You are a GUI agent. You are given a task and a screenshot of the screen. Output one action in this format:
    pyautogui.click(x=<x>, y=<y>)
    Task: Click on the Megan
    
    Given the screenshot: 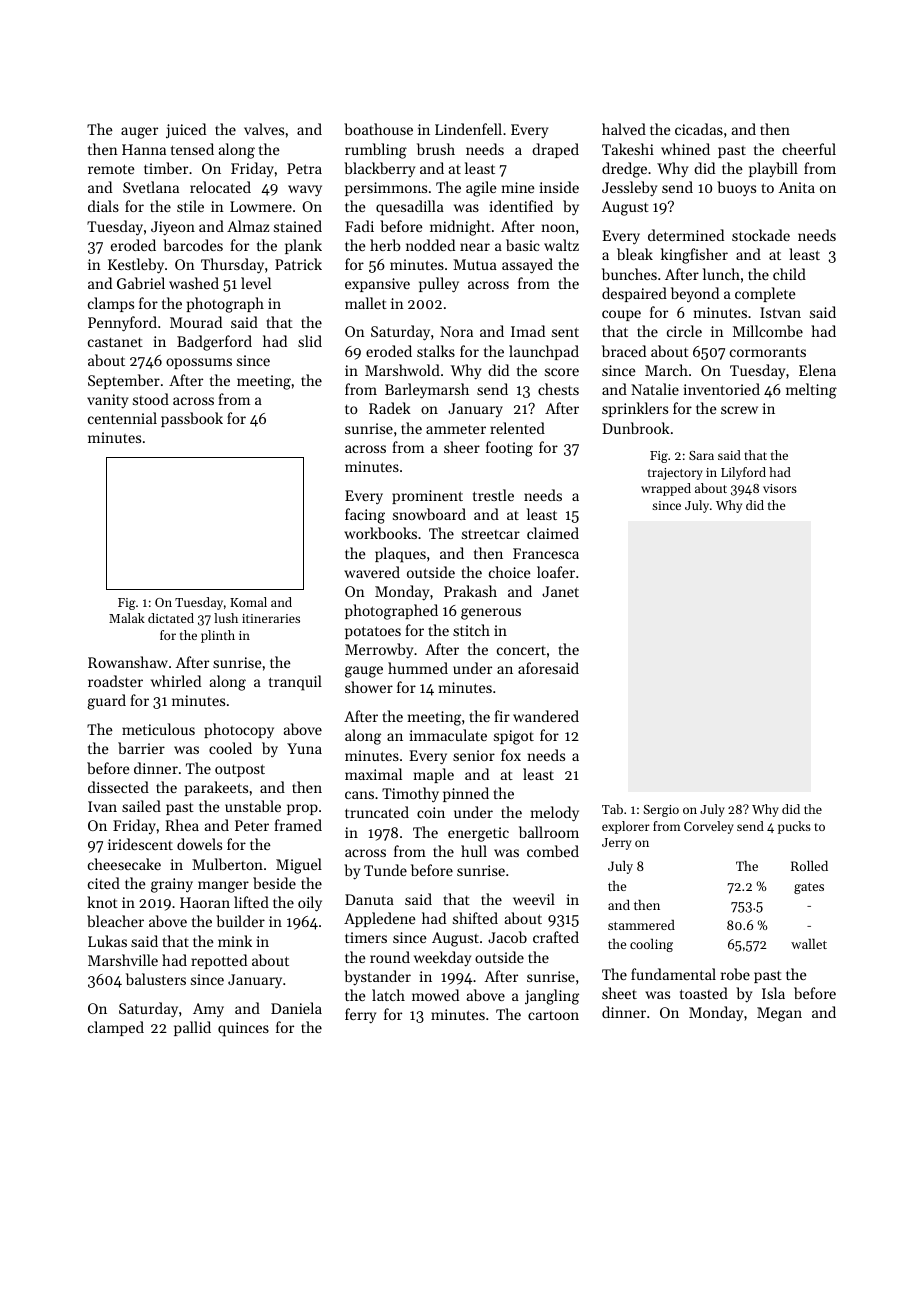 What is the action you would take?
    pyautogui.click(x=779, y=1014)
